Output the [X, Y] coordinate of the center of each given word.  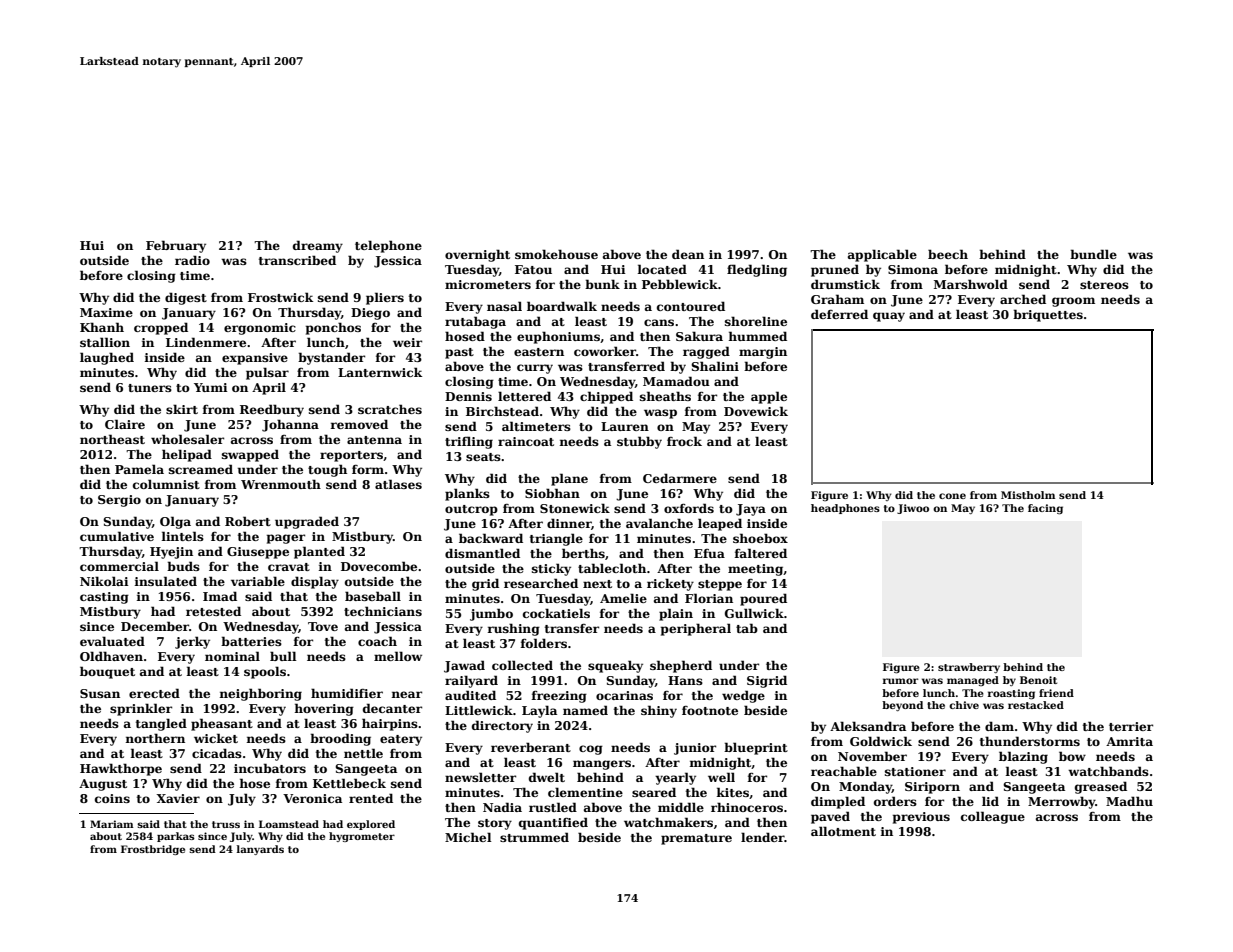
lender [763, 837]
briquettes [1048, 315]
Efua [709, 553]
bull [283, 656]
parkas [176, 837]
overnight [477, 255]
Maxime [106, 312]
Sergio [119, 501]
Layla [539, 711]
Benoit [1038, 680]
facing [1045, 509]
